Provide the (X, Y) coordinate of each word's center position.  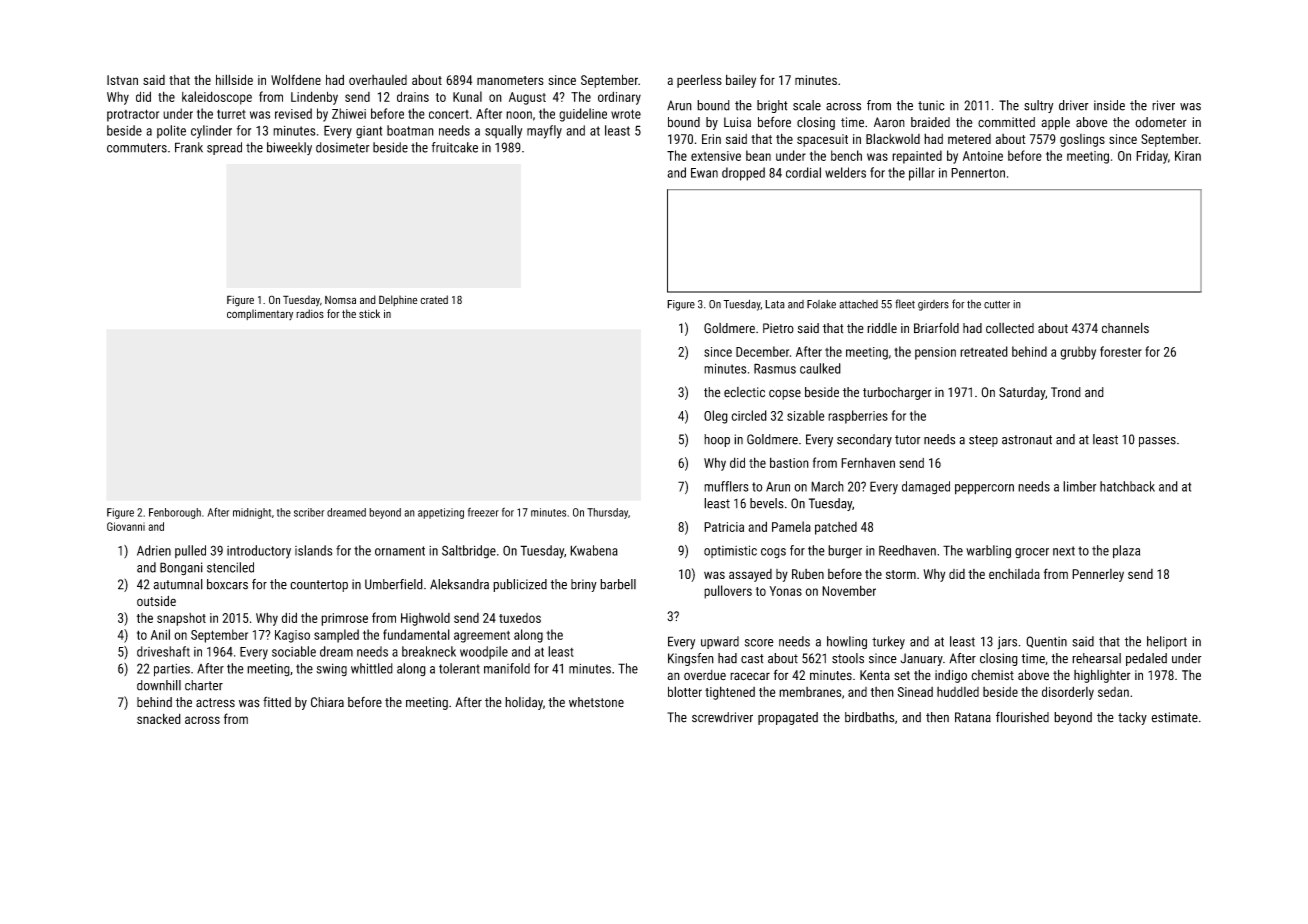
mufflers (726, 486)
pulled (190, 551)
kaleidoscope (217, 98)
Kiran (1188, 156)
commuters (137, 148)
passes (1157, 442)
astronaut (1027, 440)
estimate (1174, 717)
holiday (524, 703)
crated (434, 299)
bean (758, 155)
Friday (1152, 157)
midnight (252, 513)
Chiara (327, 702)
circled (749, 415)
